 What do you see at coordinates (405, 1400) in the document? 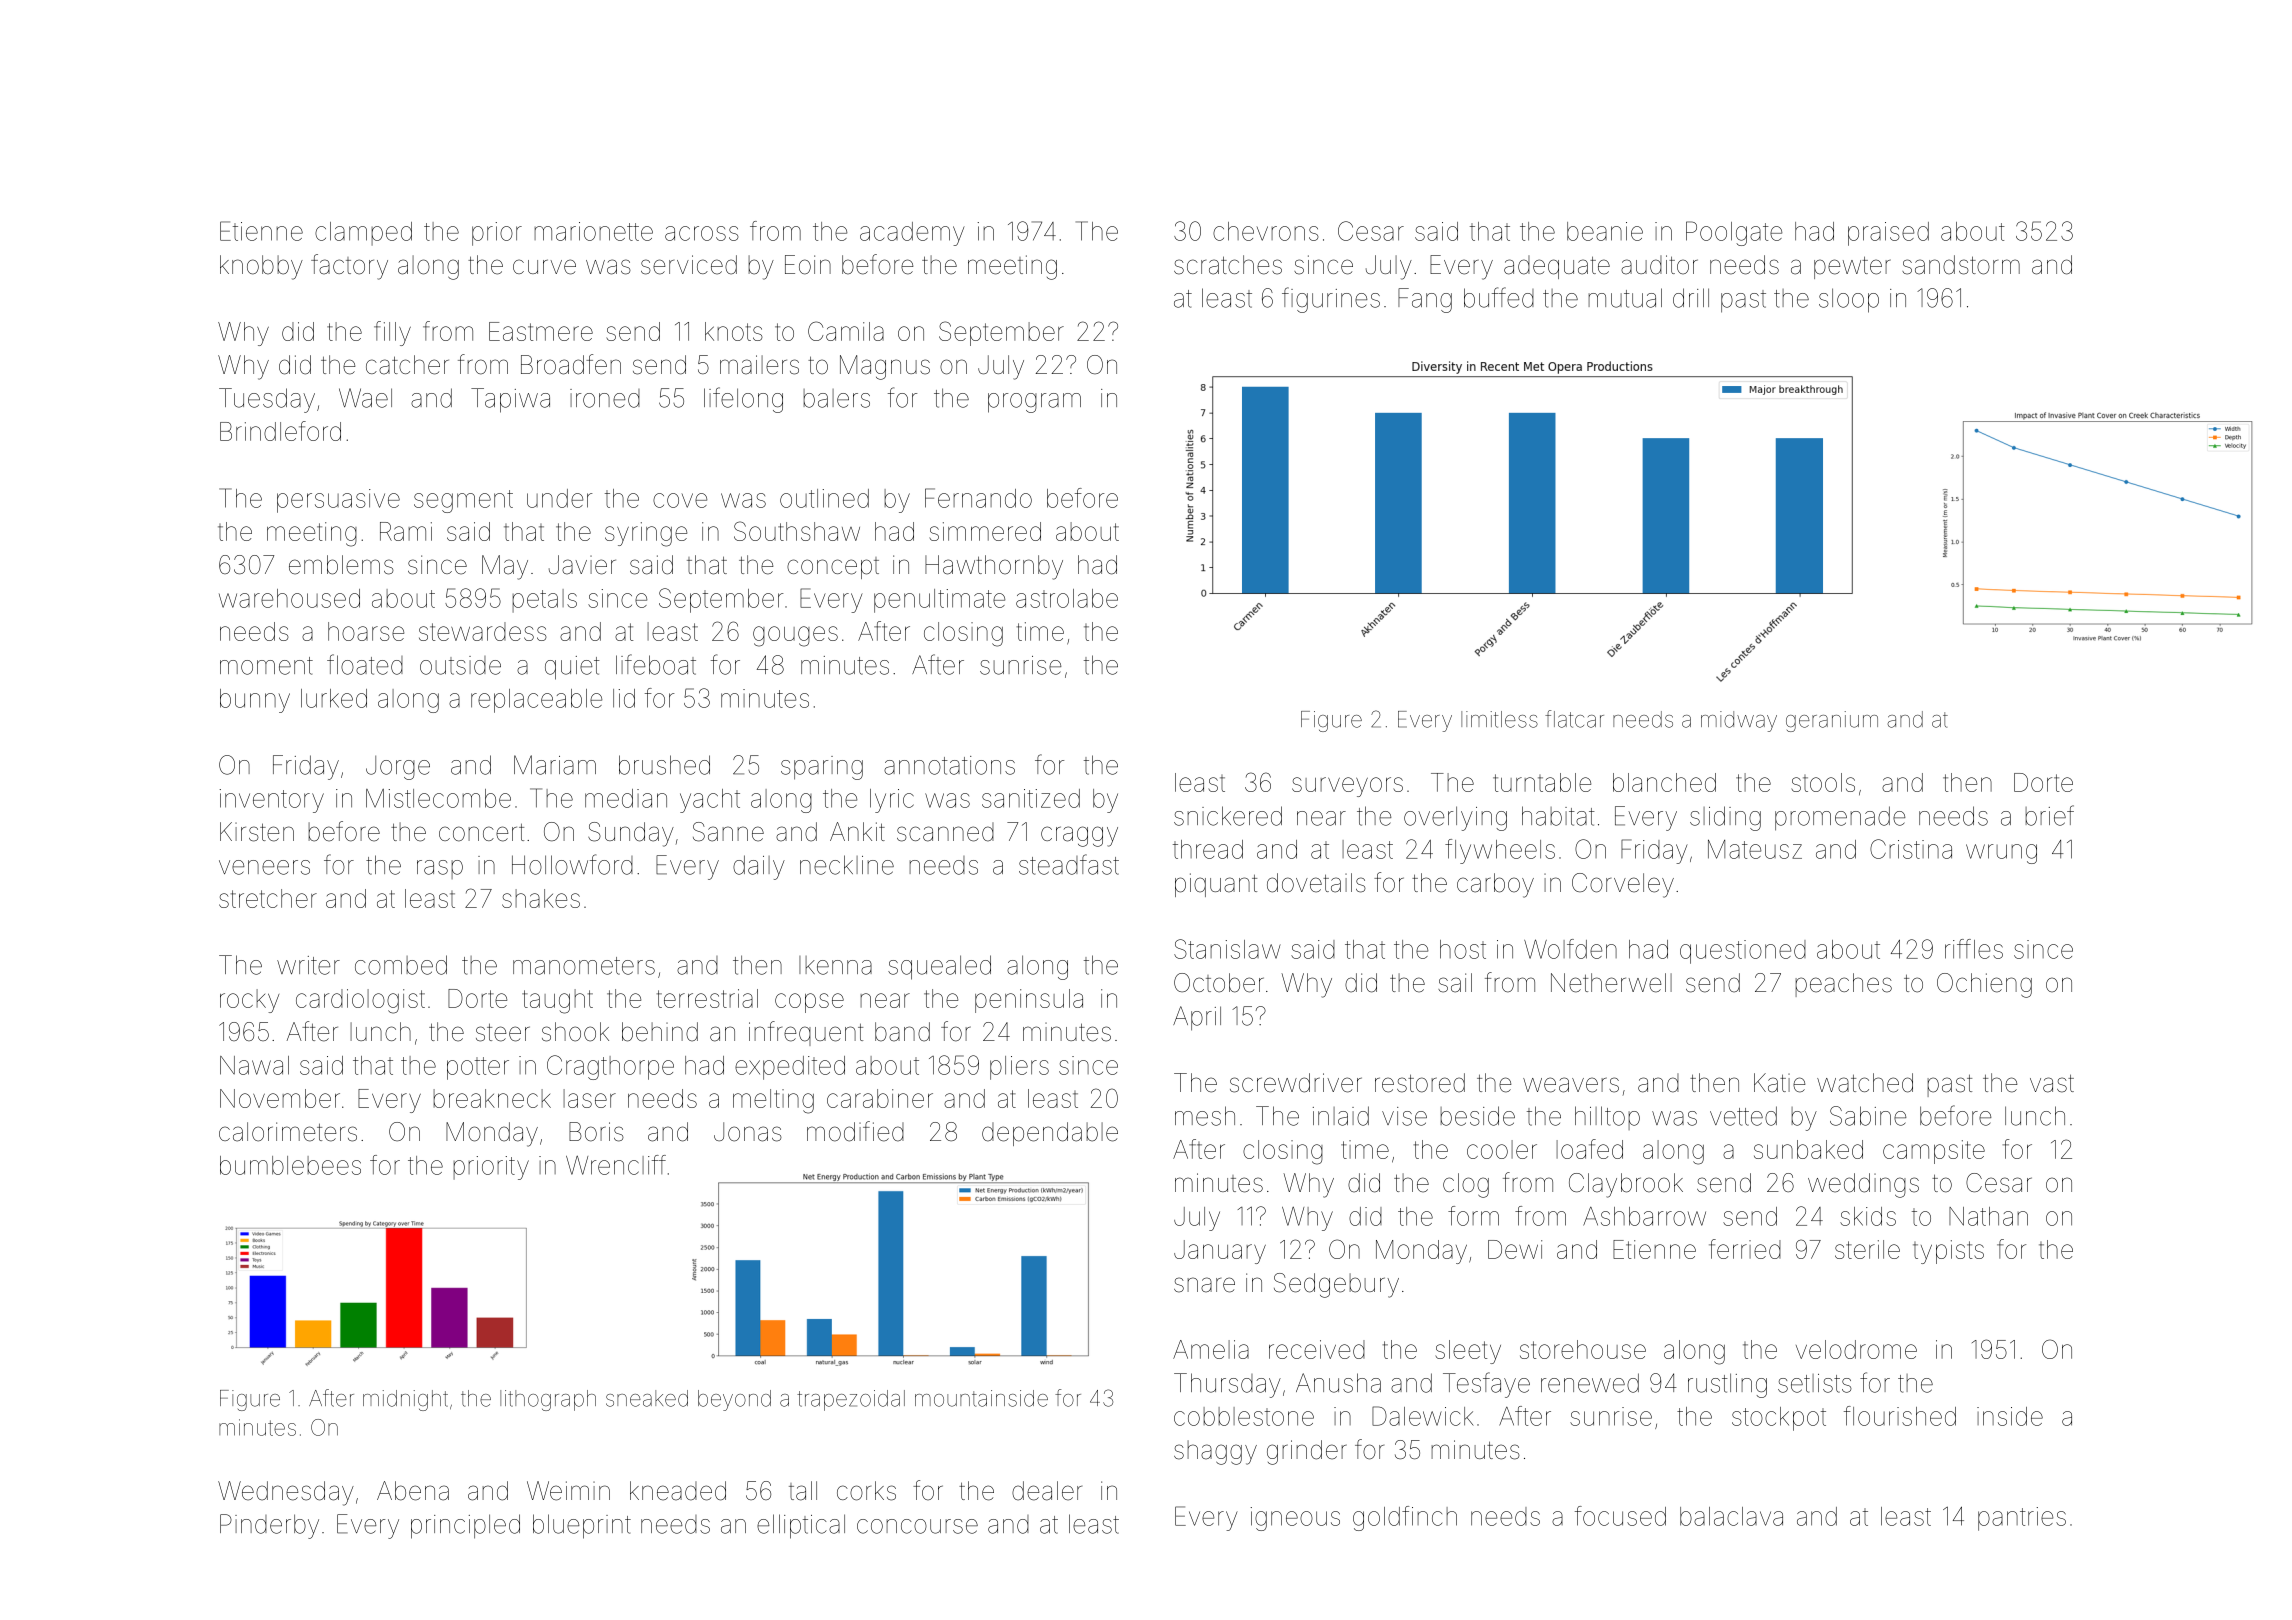
I see `midnight` at bounding box center [405, 1400].
